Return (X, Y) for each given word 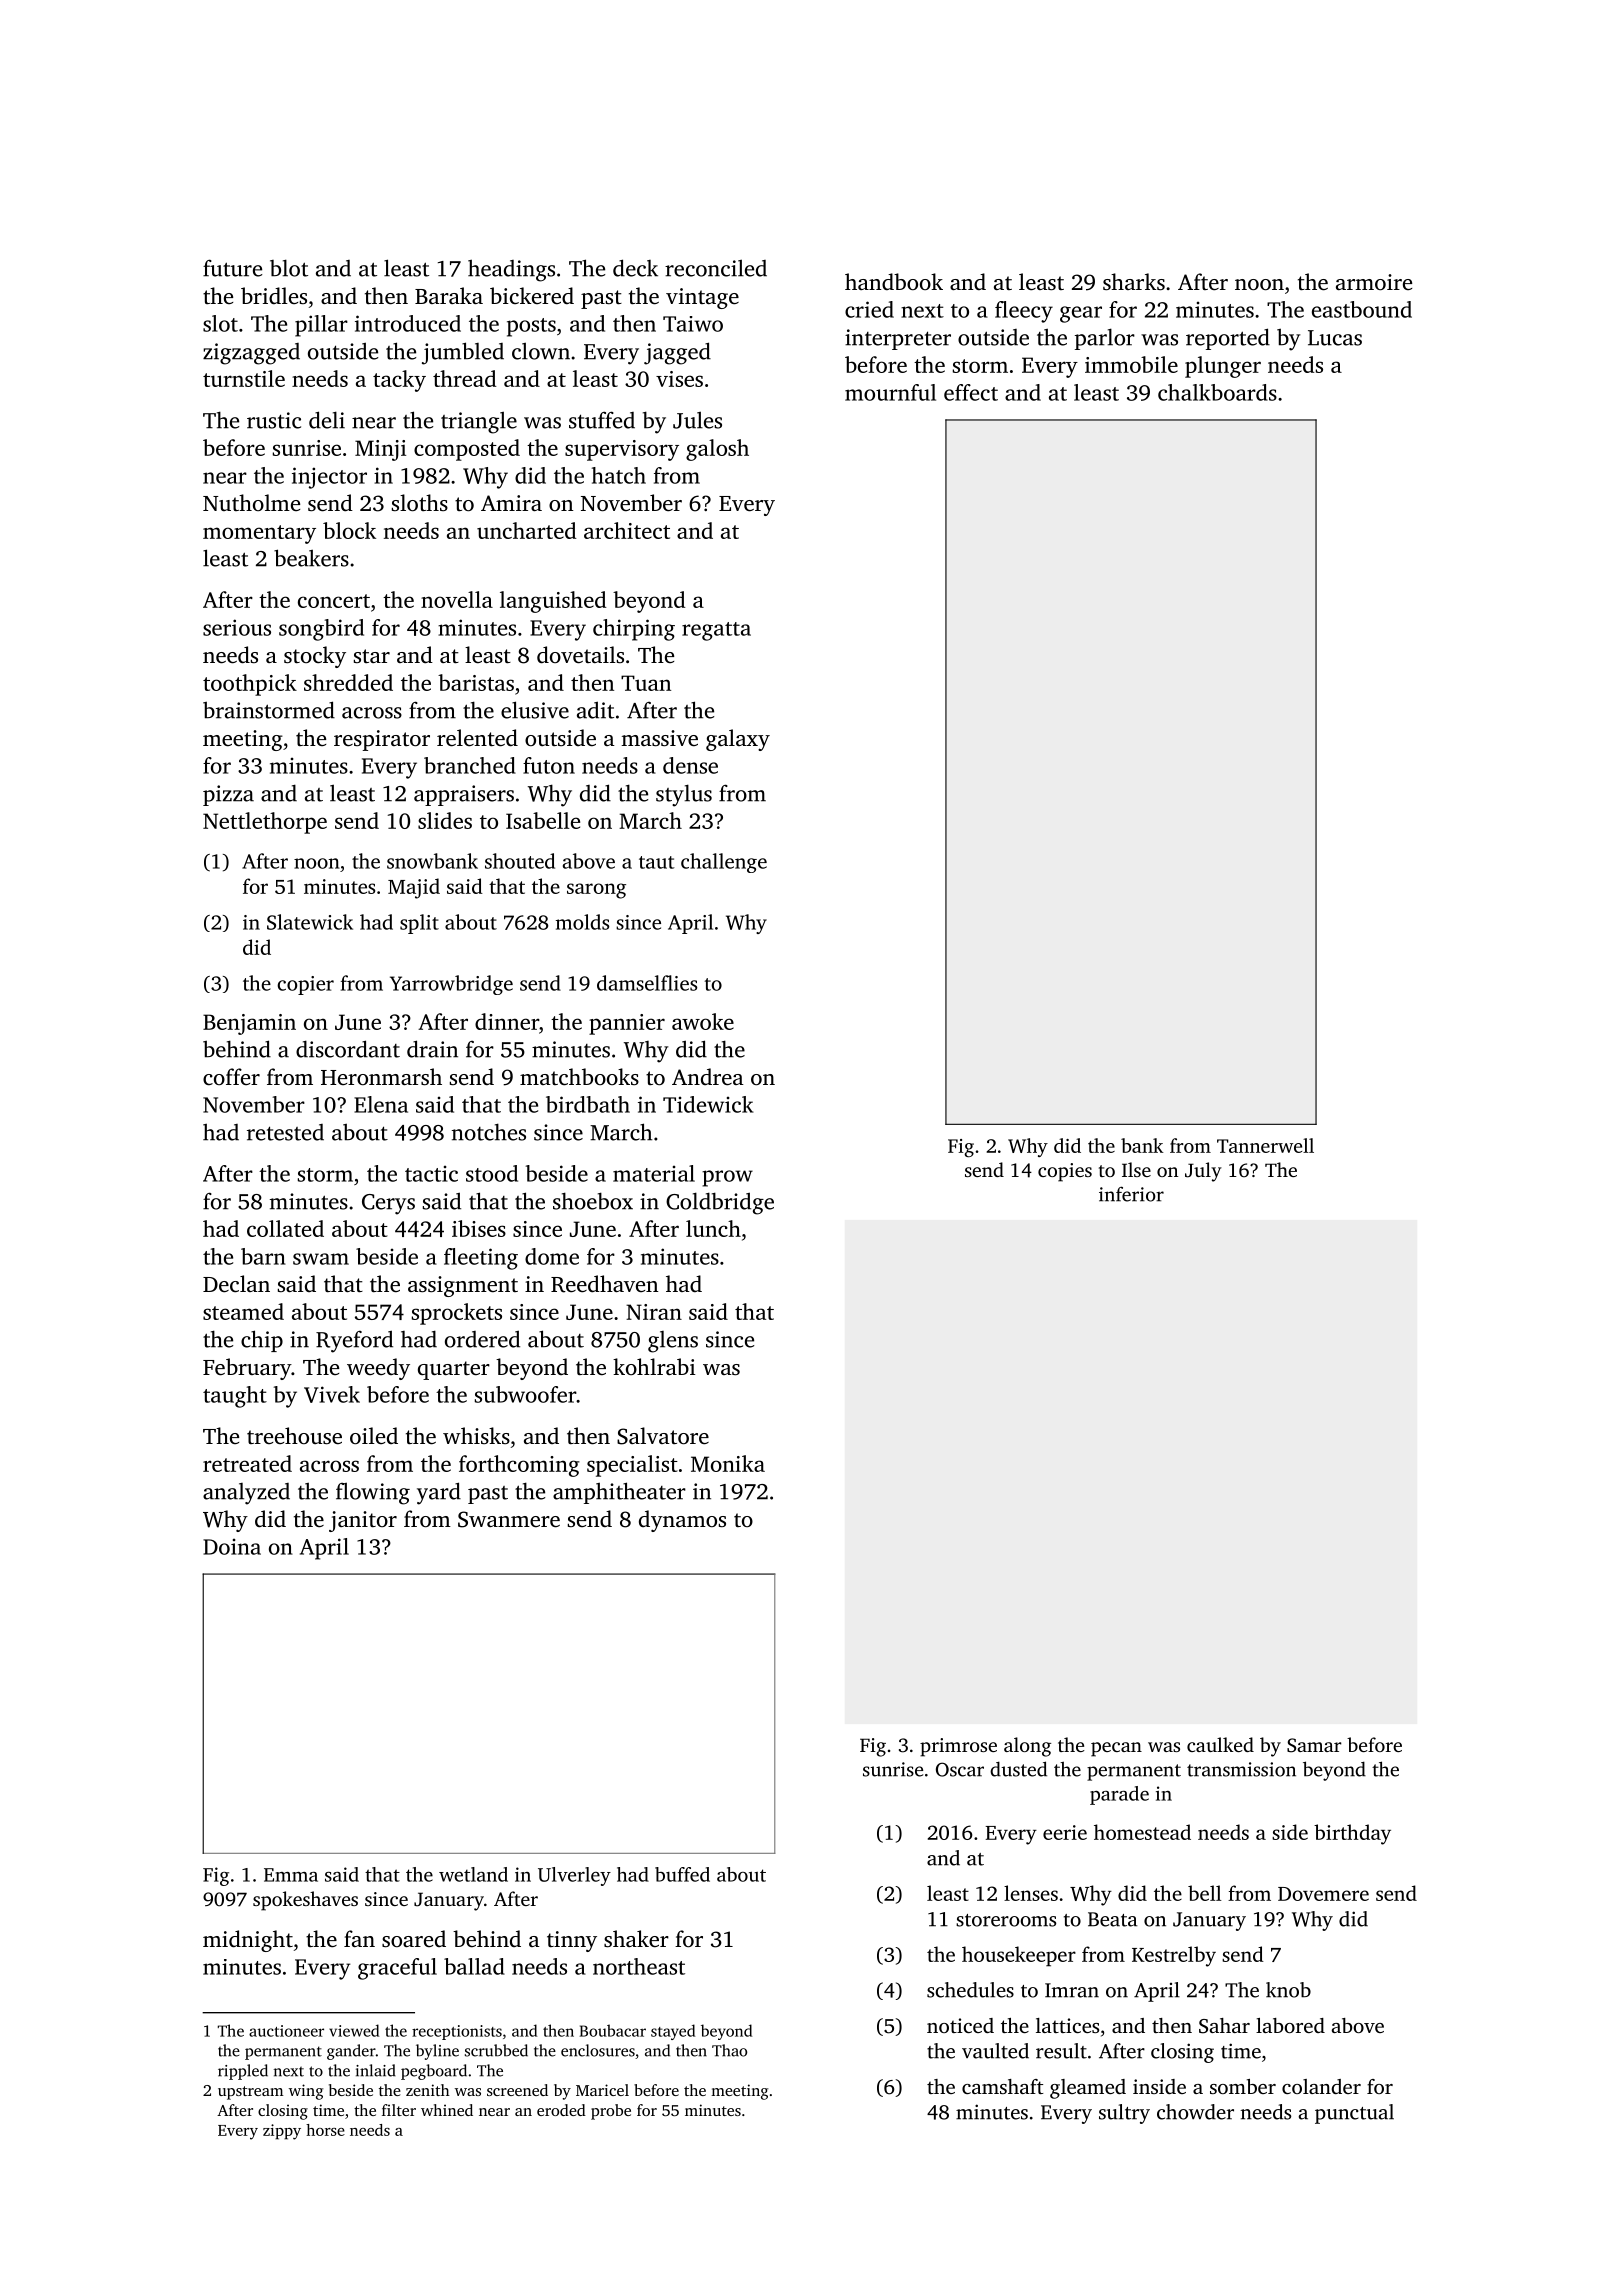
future (232, 268)
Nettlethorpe (265, 823)
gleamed (1088, 2089)
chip (262, 1341)
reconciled (716, 268)
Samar (1314, 1745)
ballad (474, 1966)
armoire (1374, 282)
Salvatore (663, 1436)
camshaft (1002, 2086)
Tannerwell (1265, 1145)
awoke (703, 1021)
